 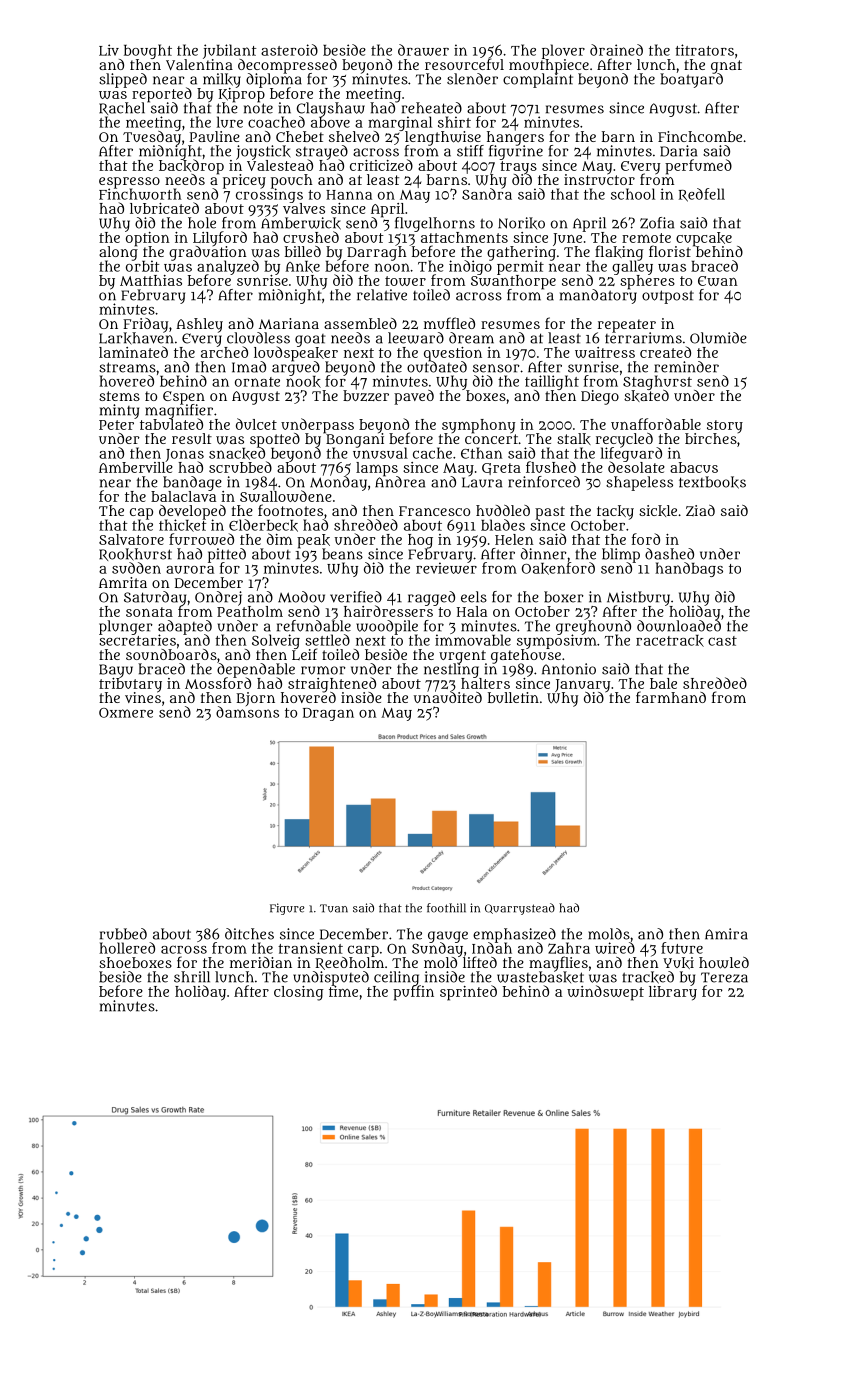 I want to click on gnat, so click(x=726, y=66).
